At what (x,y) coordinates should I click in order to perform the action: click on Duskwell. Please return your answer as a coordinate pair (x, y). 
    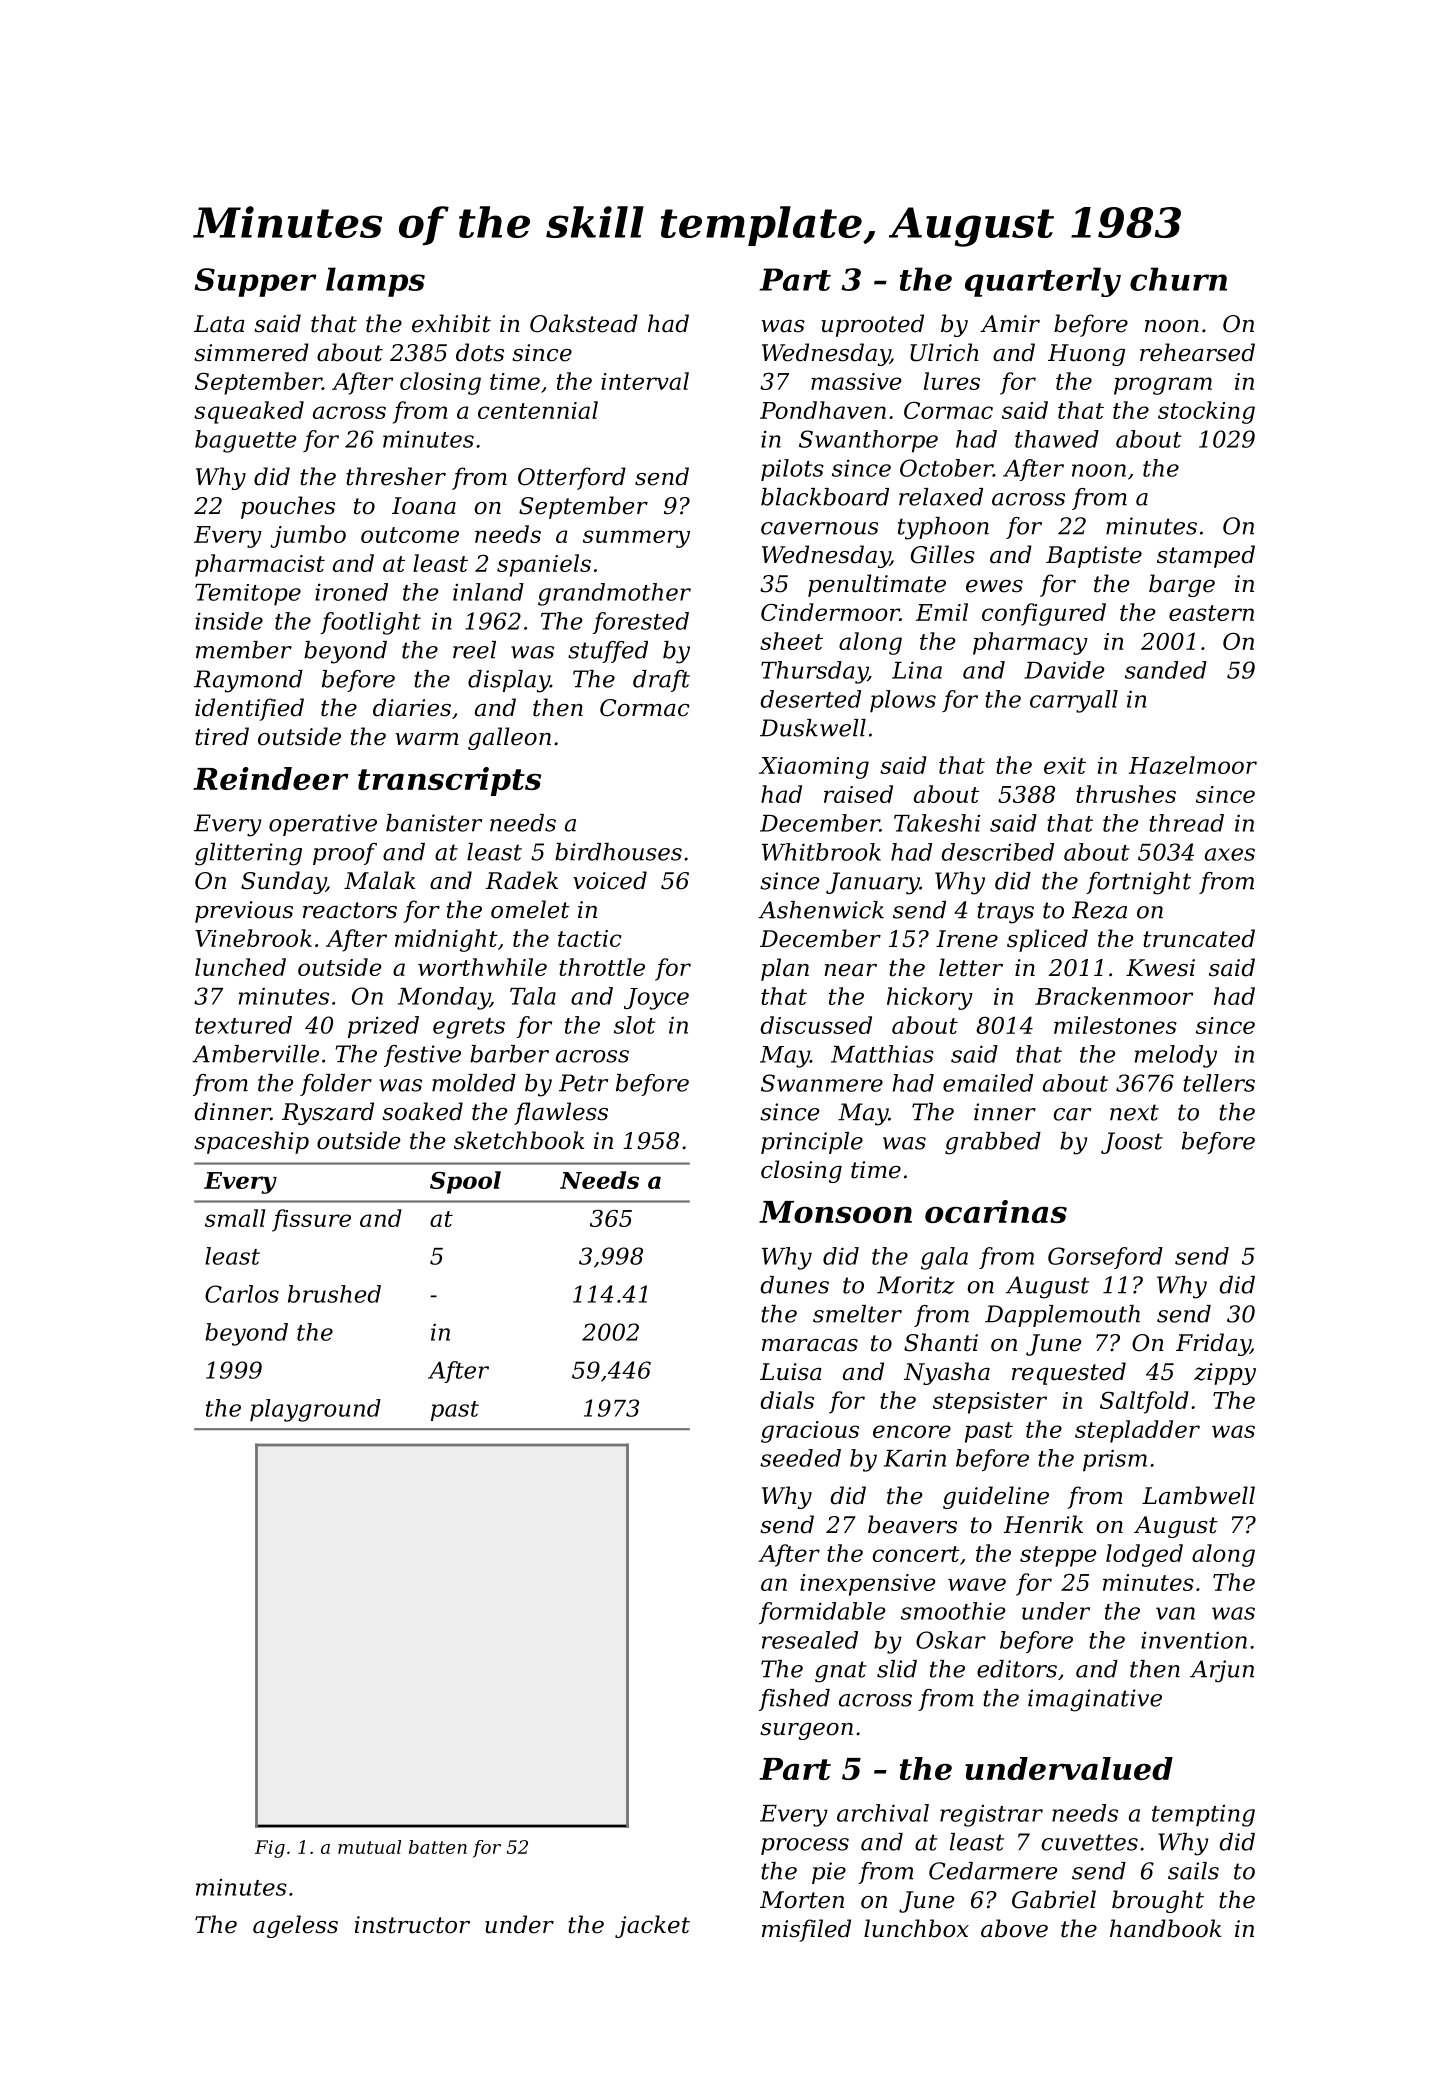
    Looking at the image, I should click on (813, 728).
